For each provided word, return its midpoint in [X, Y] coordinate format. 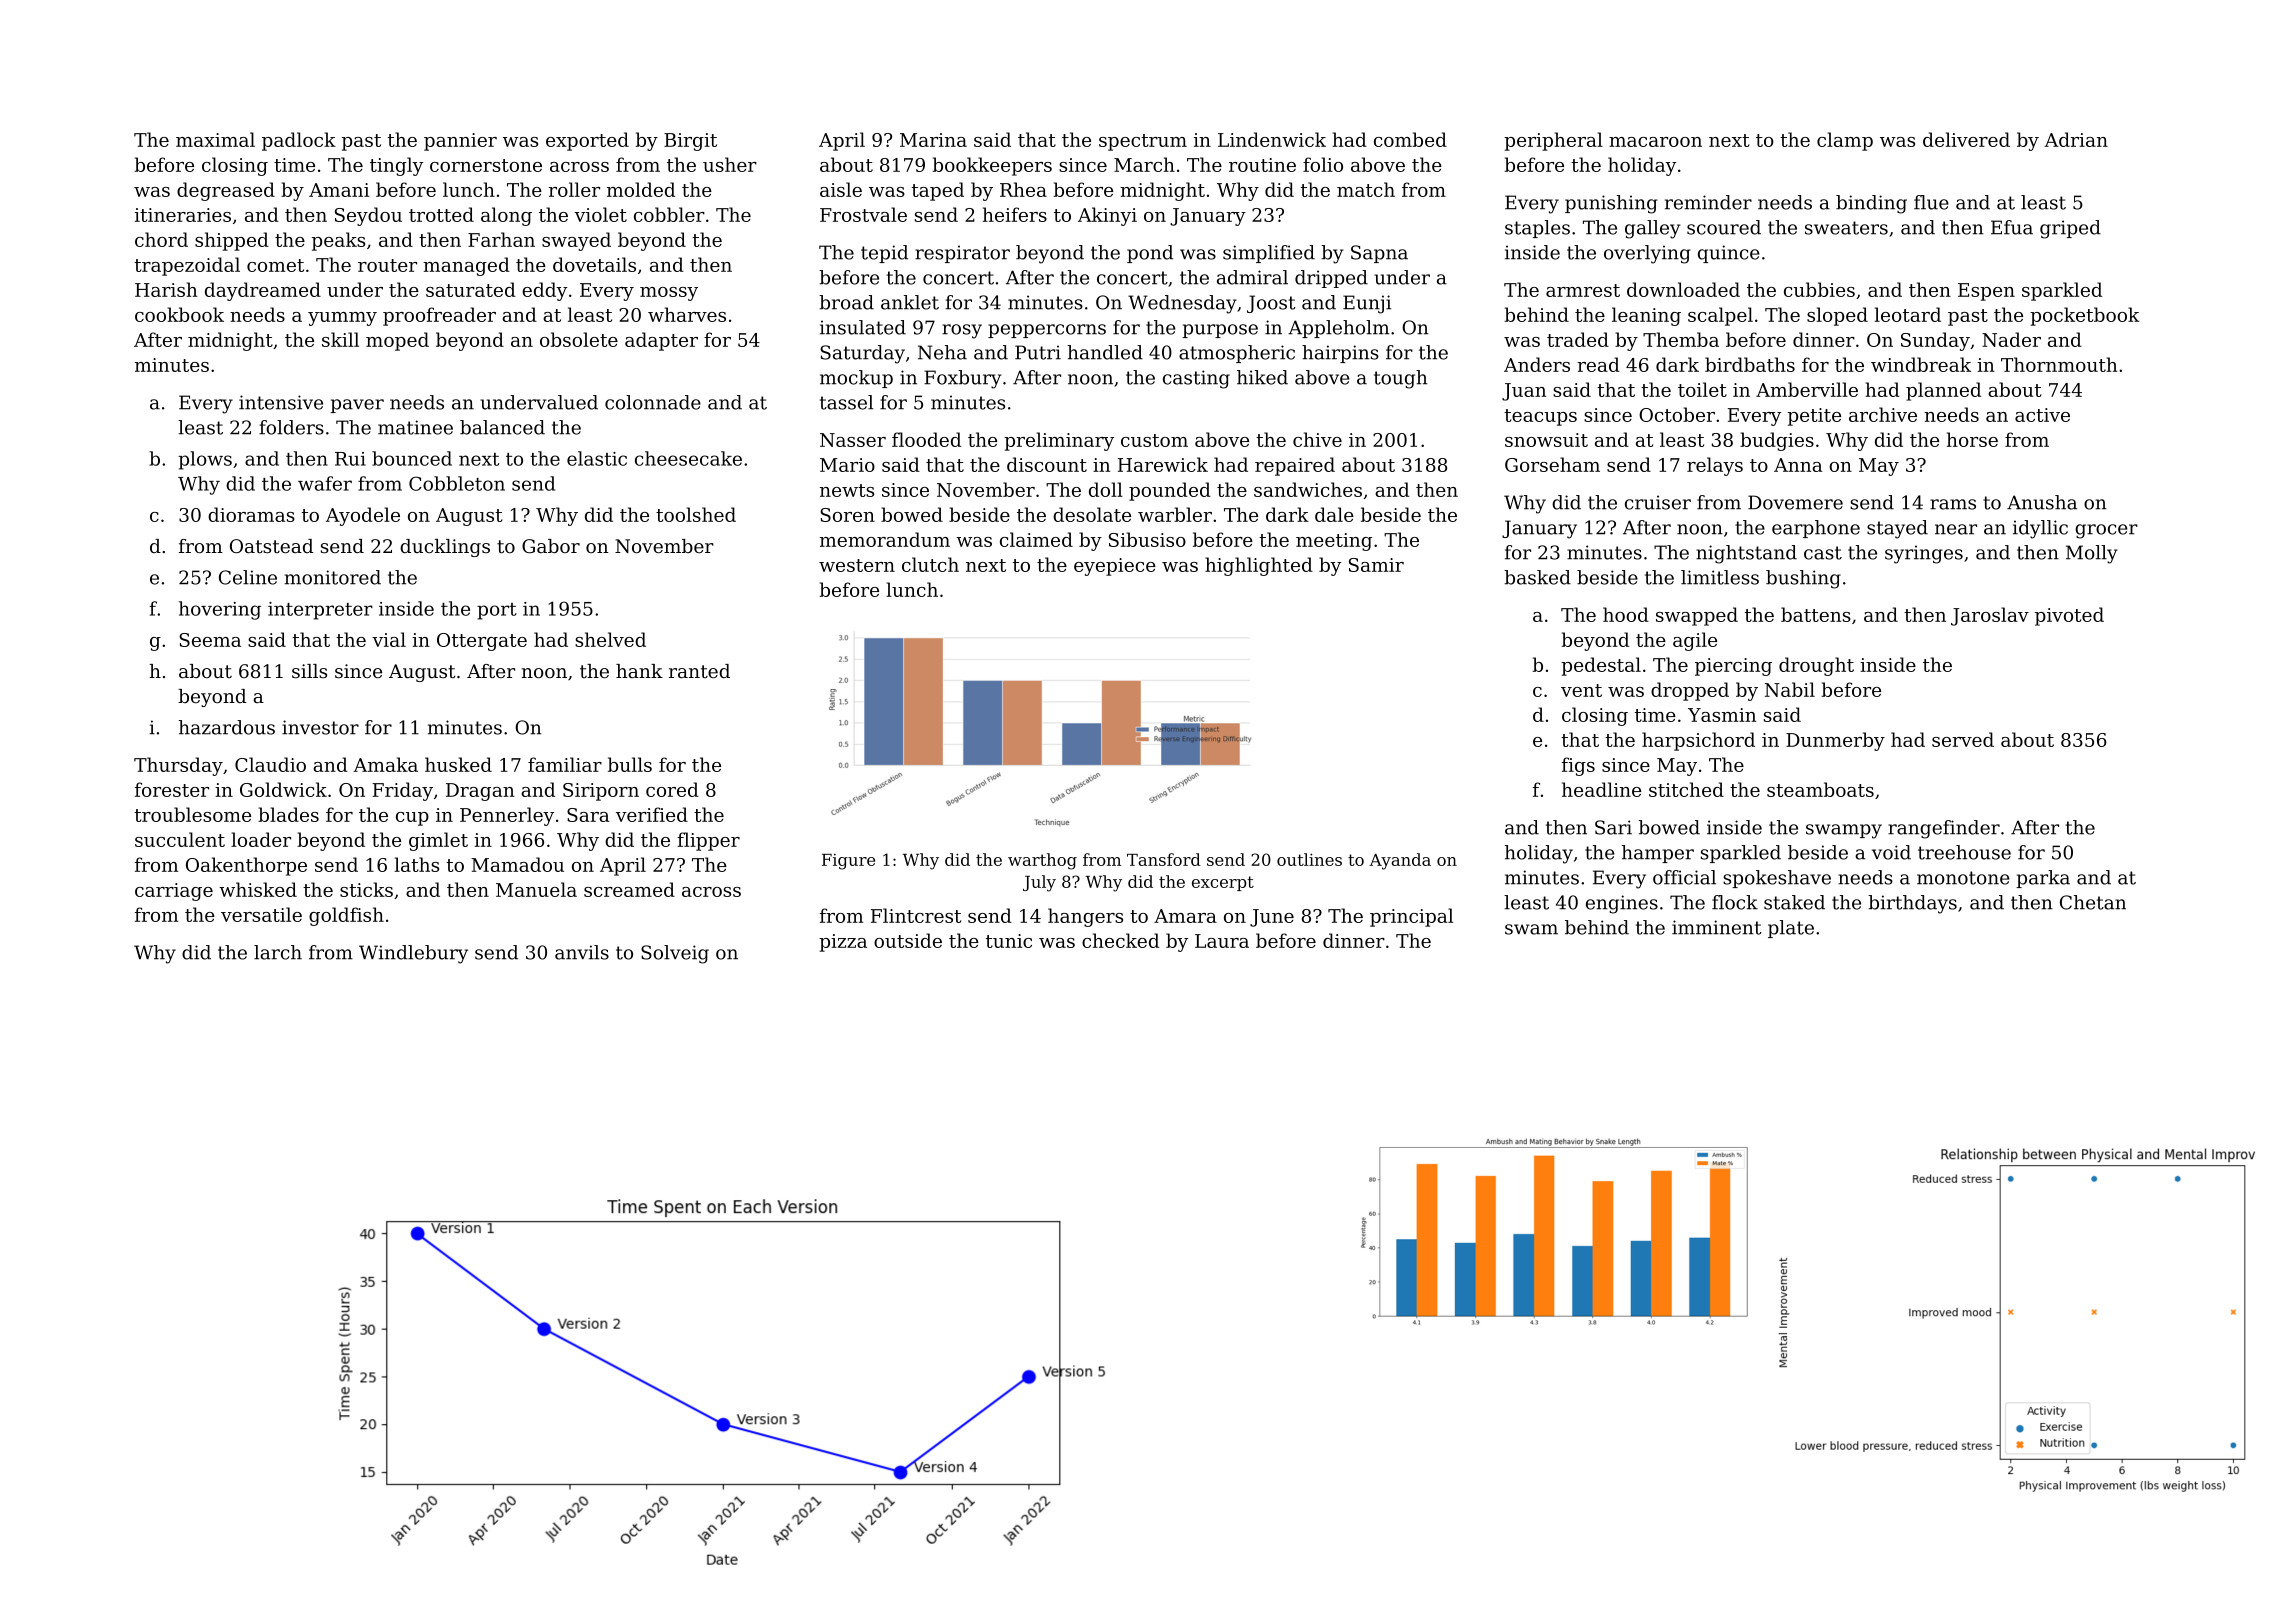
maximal [215, 139]
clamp [1845, 141]
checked [1120, 940]
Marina [933, 140]
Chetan [2093, 902]
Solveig [675, 954]
